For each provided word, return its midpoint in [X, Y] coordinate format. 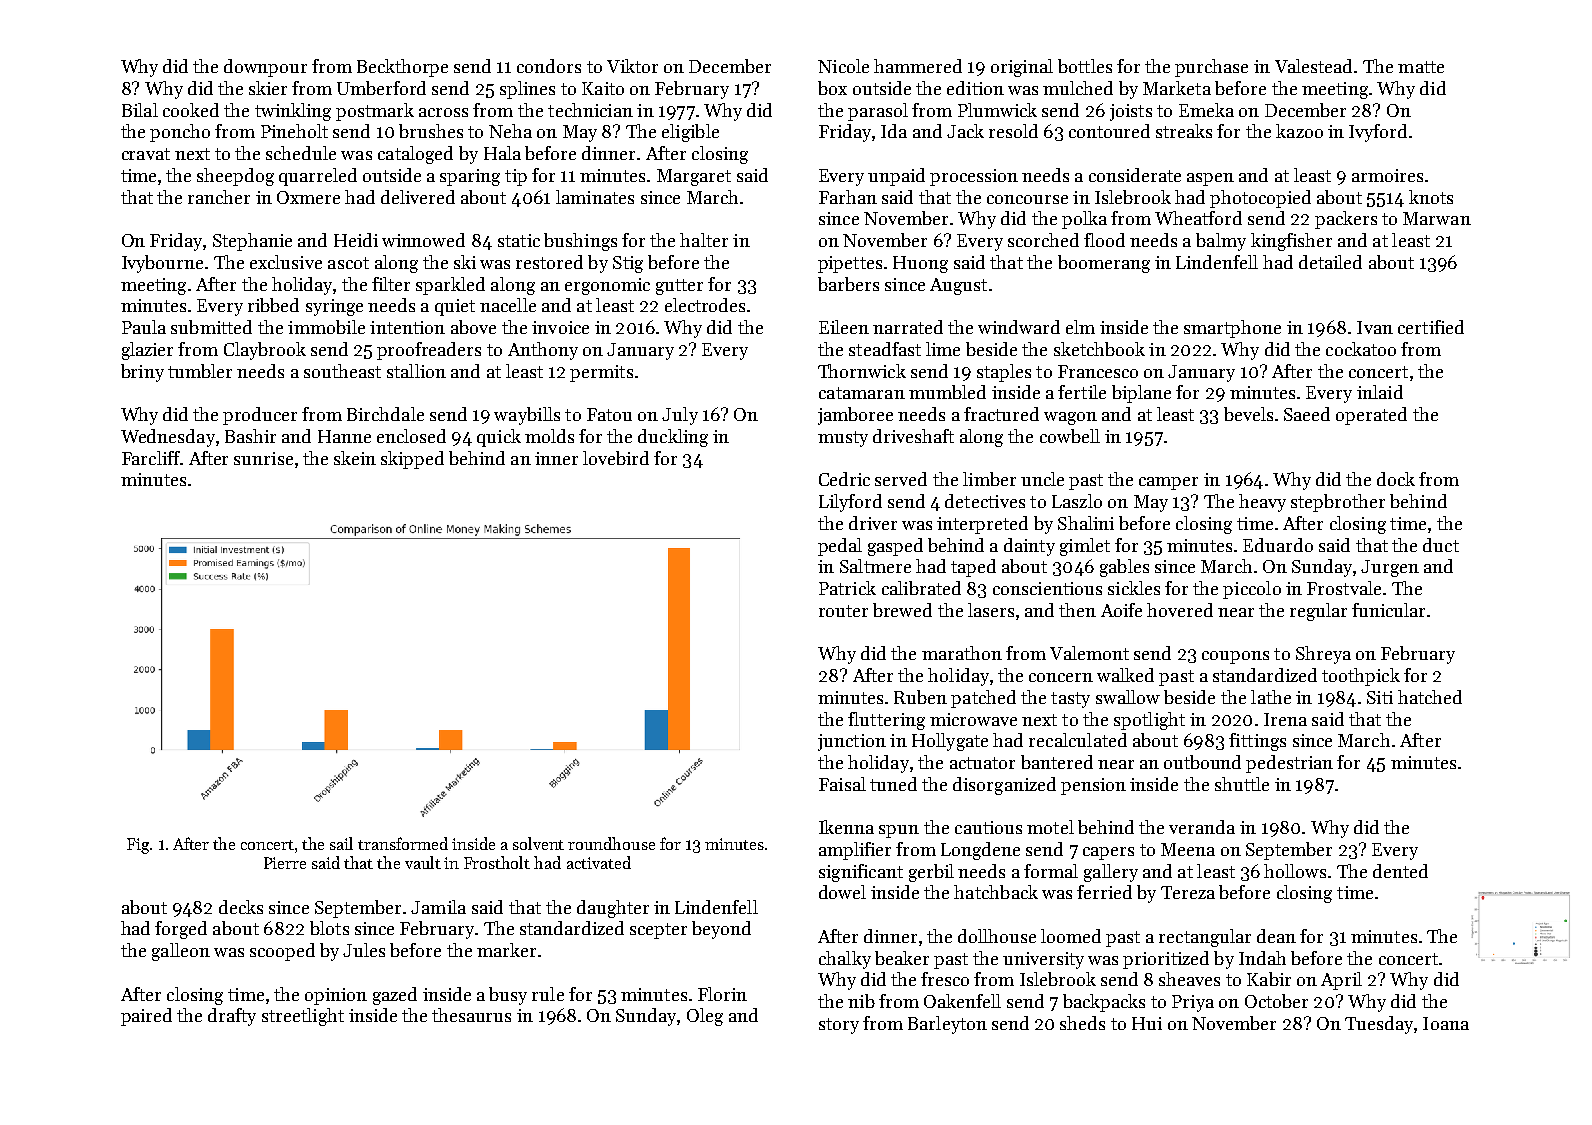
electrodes [705, 305]
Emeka [1206, 110]
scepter [658, 931]
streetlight [303, 1017]
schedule [301, 153]
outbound [1202, 762]
